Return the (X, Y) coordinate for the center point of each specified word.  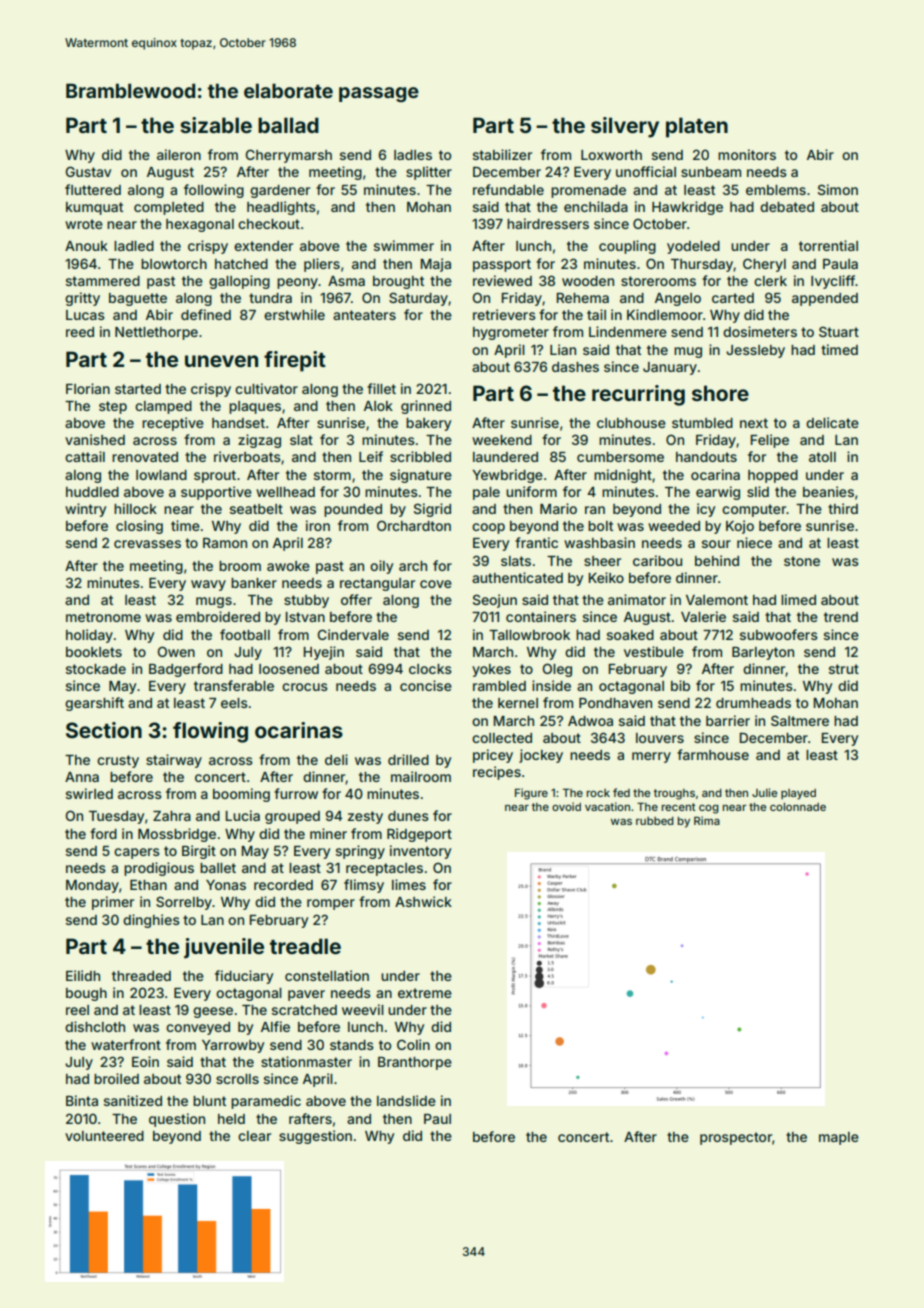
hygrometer (511, 333)
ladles (413, 155)
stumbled (702, 423)
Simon (838, 189)
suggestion (315, 1137)
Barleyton (763, 653)
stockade (96, 669)
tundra (270, 298)
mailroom (421, 776)
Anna (82, 777)
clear (254, 1136)
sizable (216, 125)
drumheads (753, 703)
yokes (491, 670)
